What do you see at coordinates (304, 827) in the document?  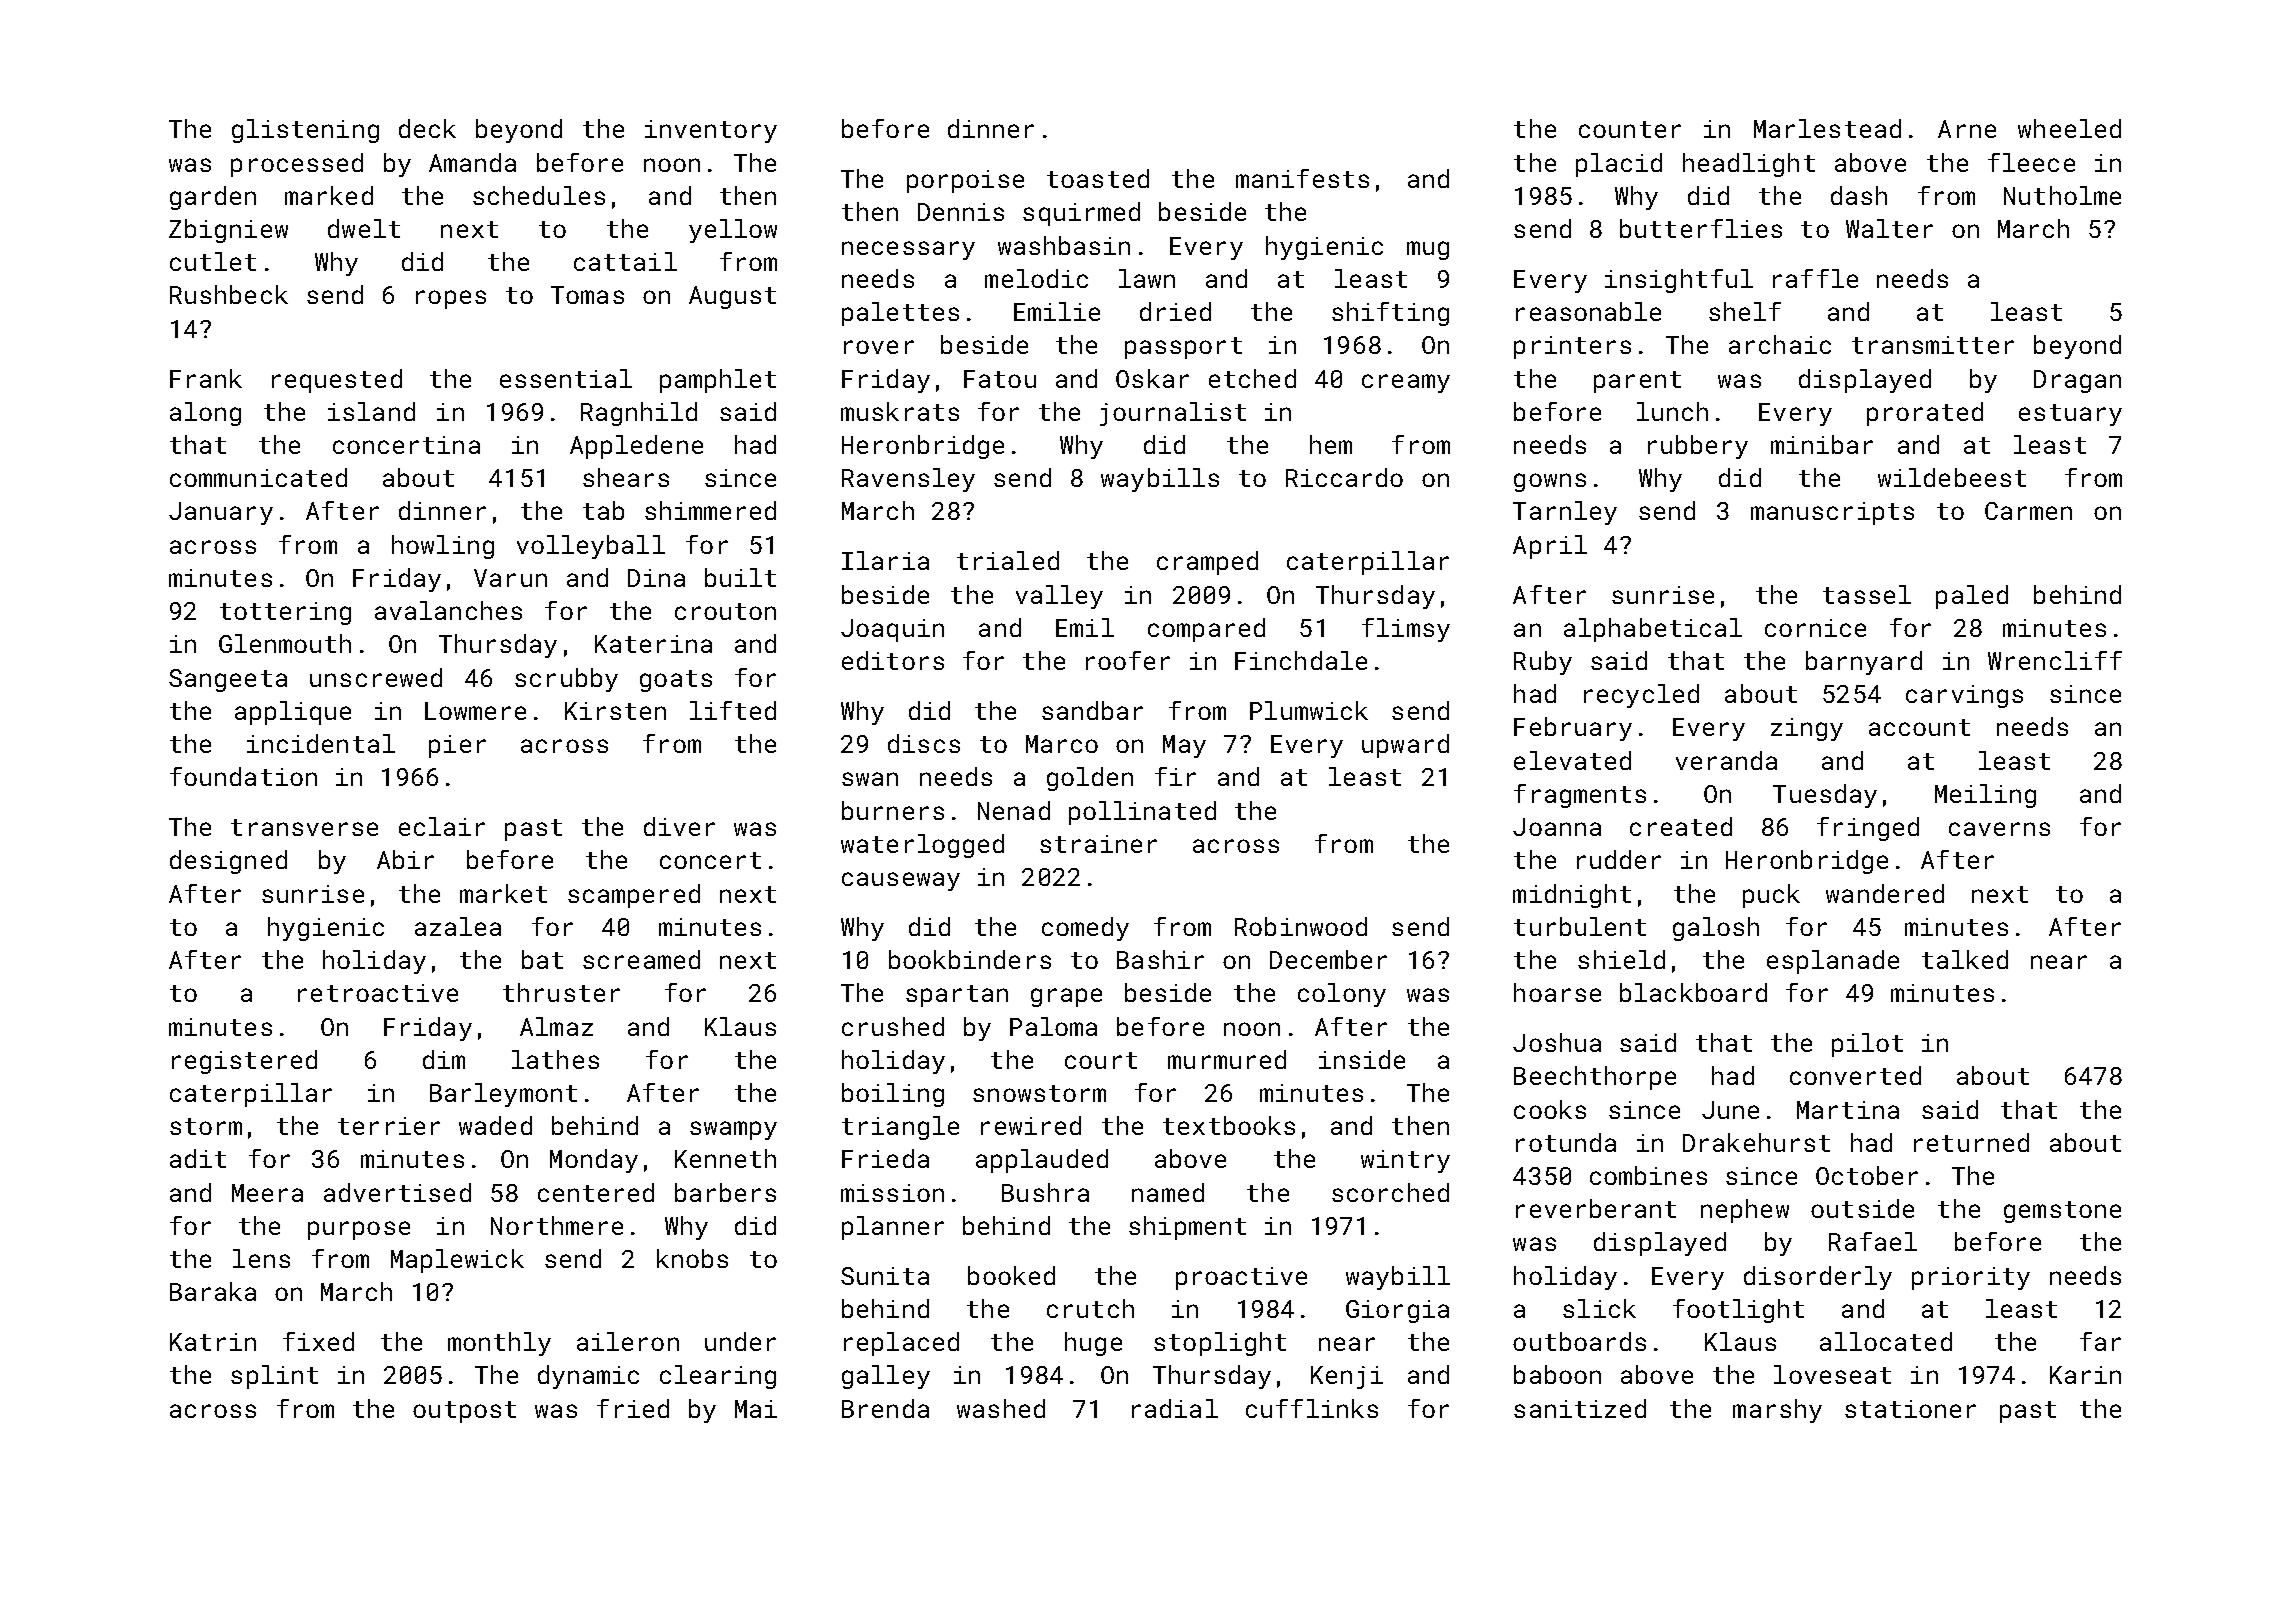 I see `transverse` at bounding box center [304, 827].
